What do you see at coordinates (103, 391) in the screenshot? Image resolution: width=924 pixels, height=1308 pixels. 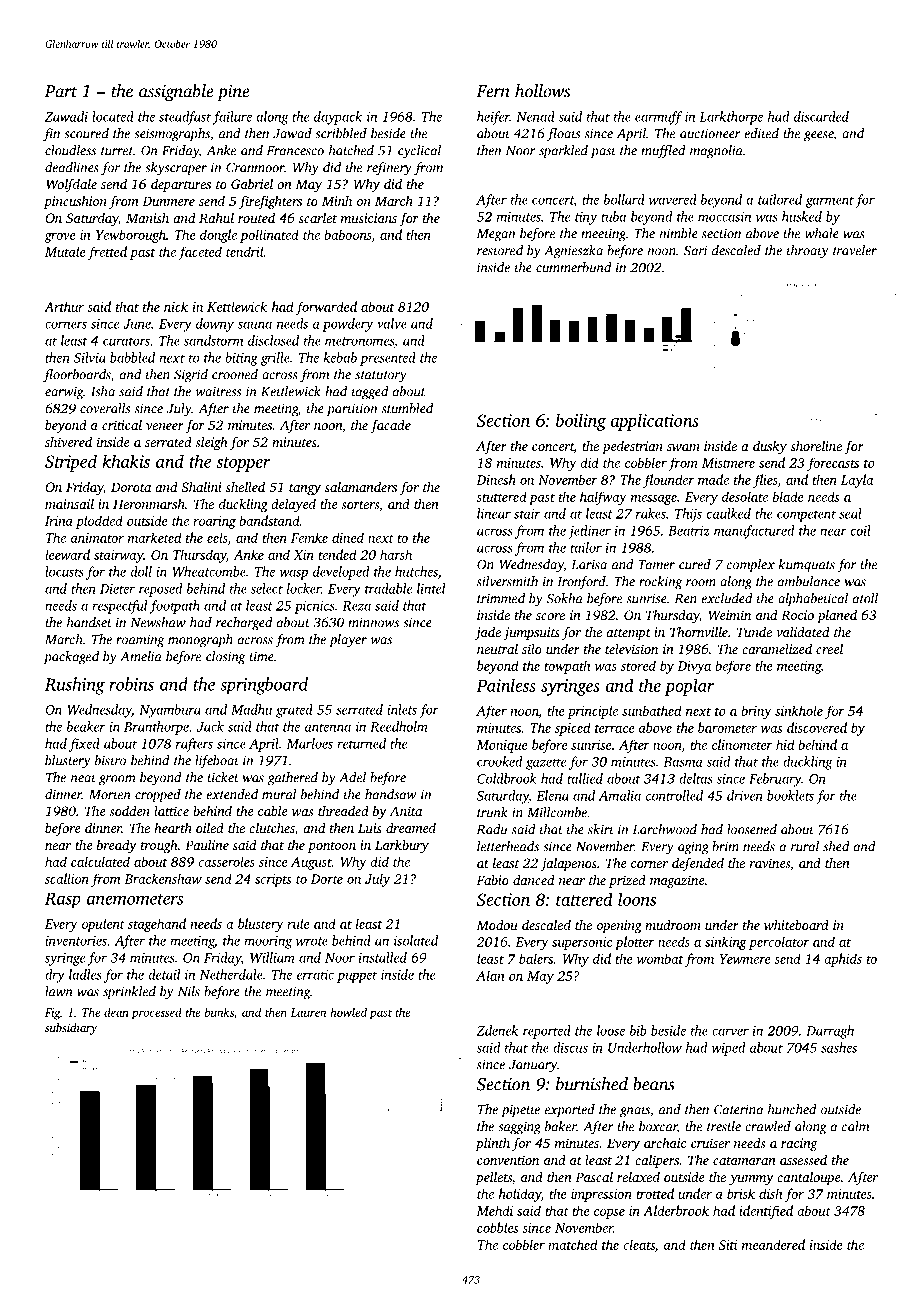 I see `Isha` at bounding box center [103, 391].
